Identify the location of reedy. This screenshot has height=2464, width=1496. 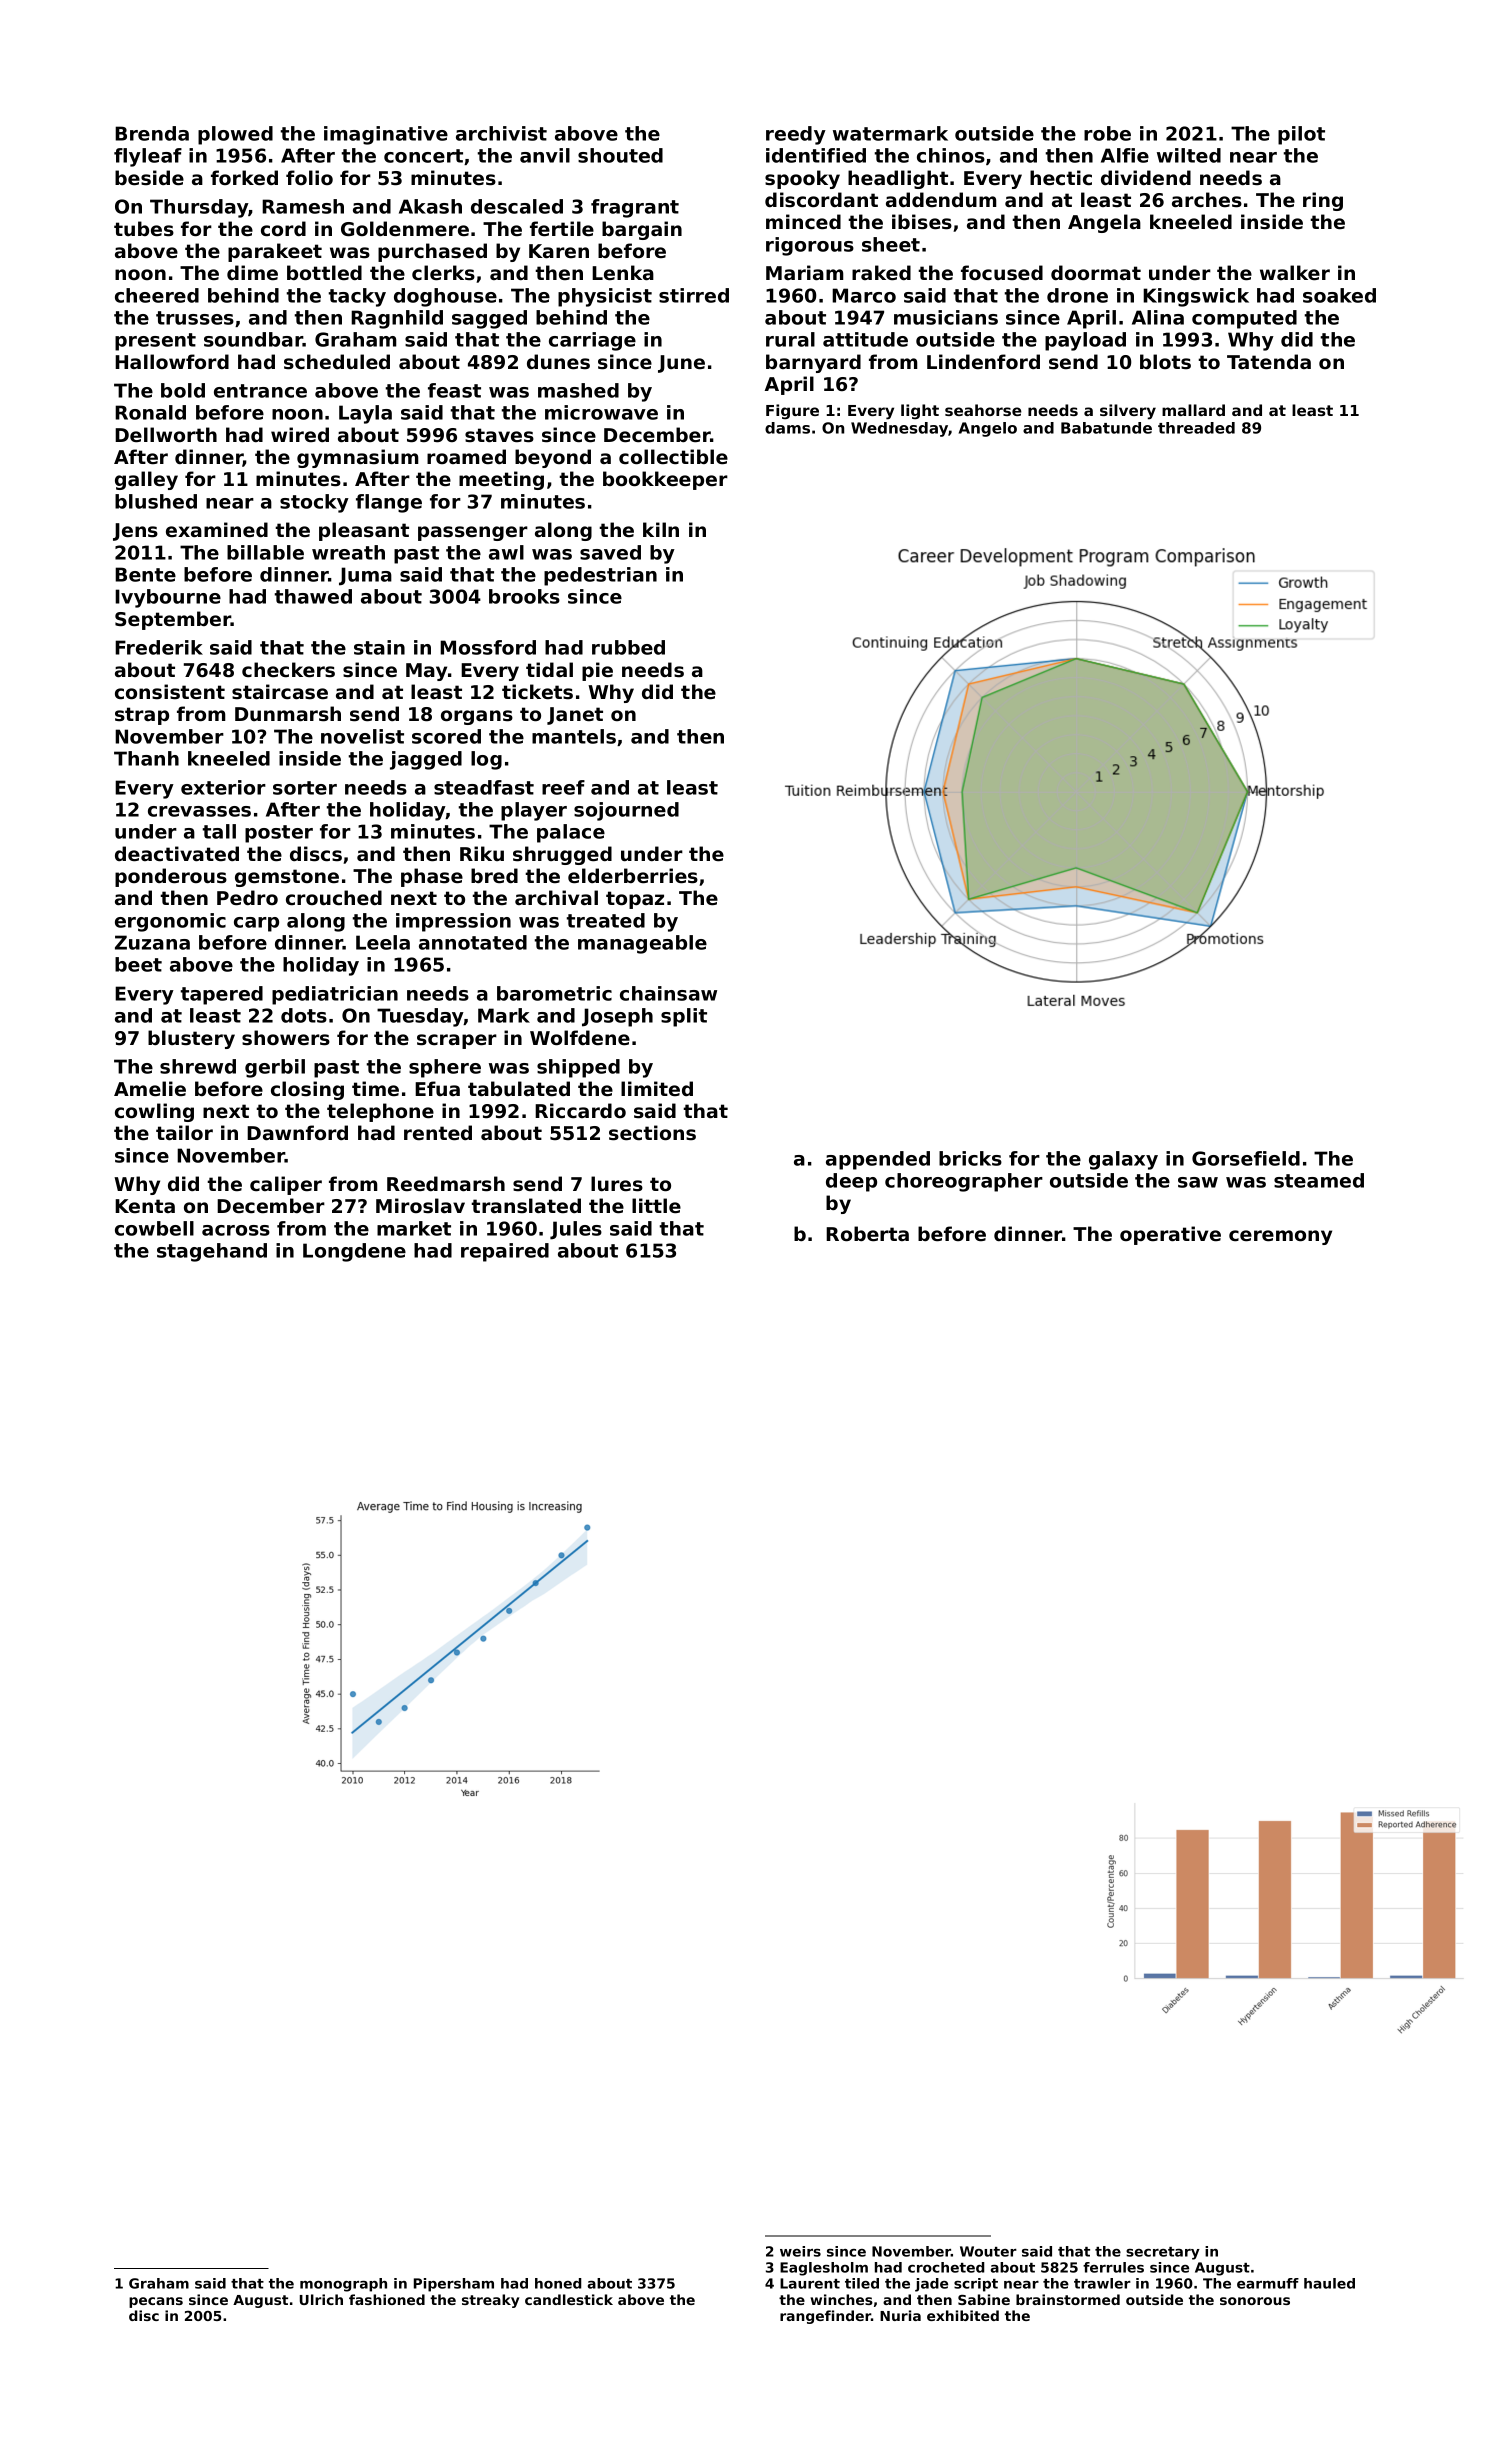
(796, 135).
